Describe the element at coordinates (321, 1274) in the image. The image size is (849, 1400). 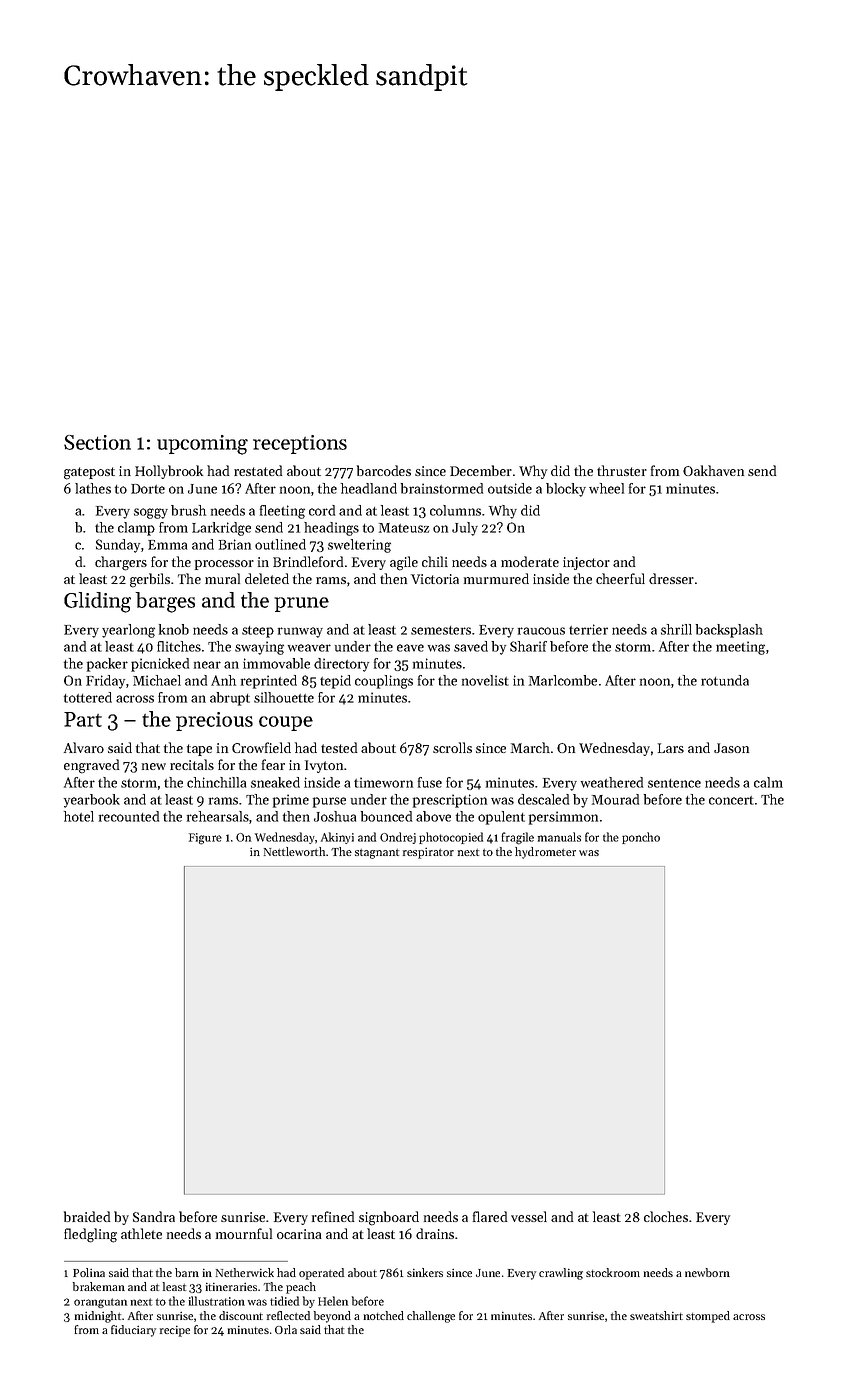
I see `operated` at that location.
